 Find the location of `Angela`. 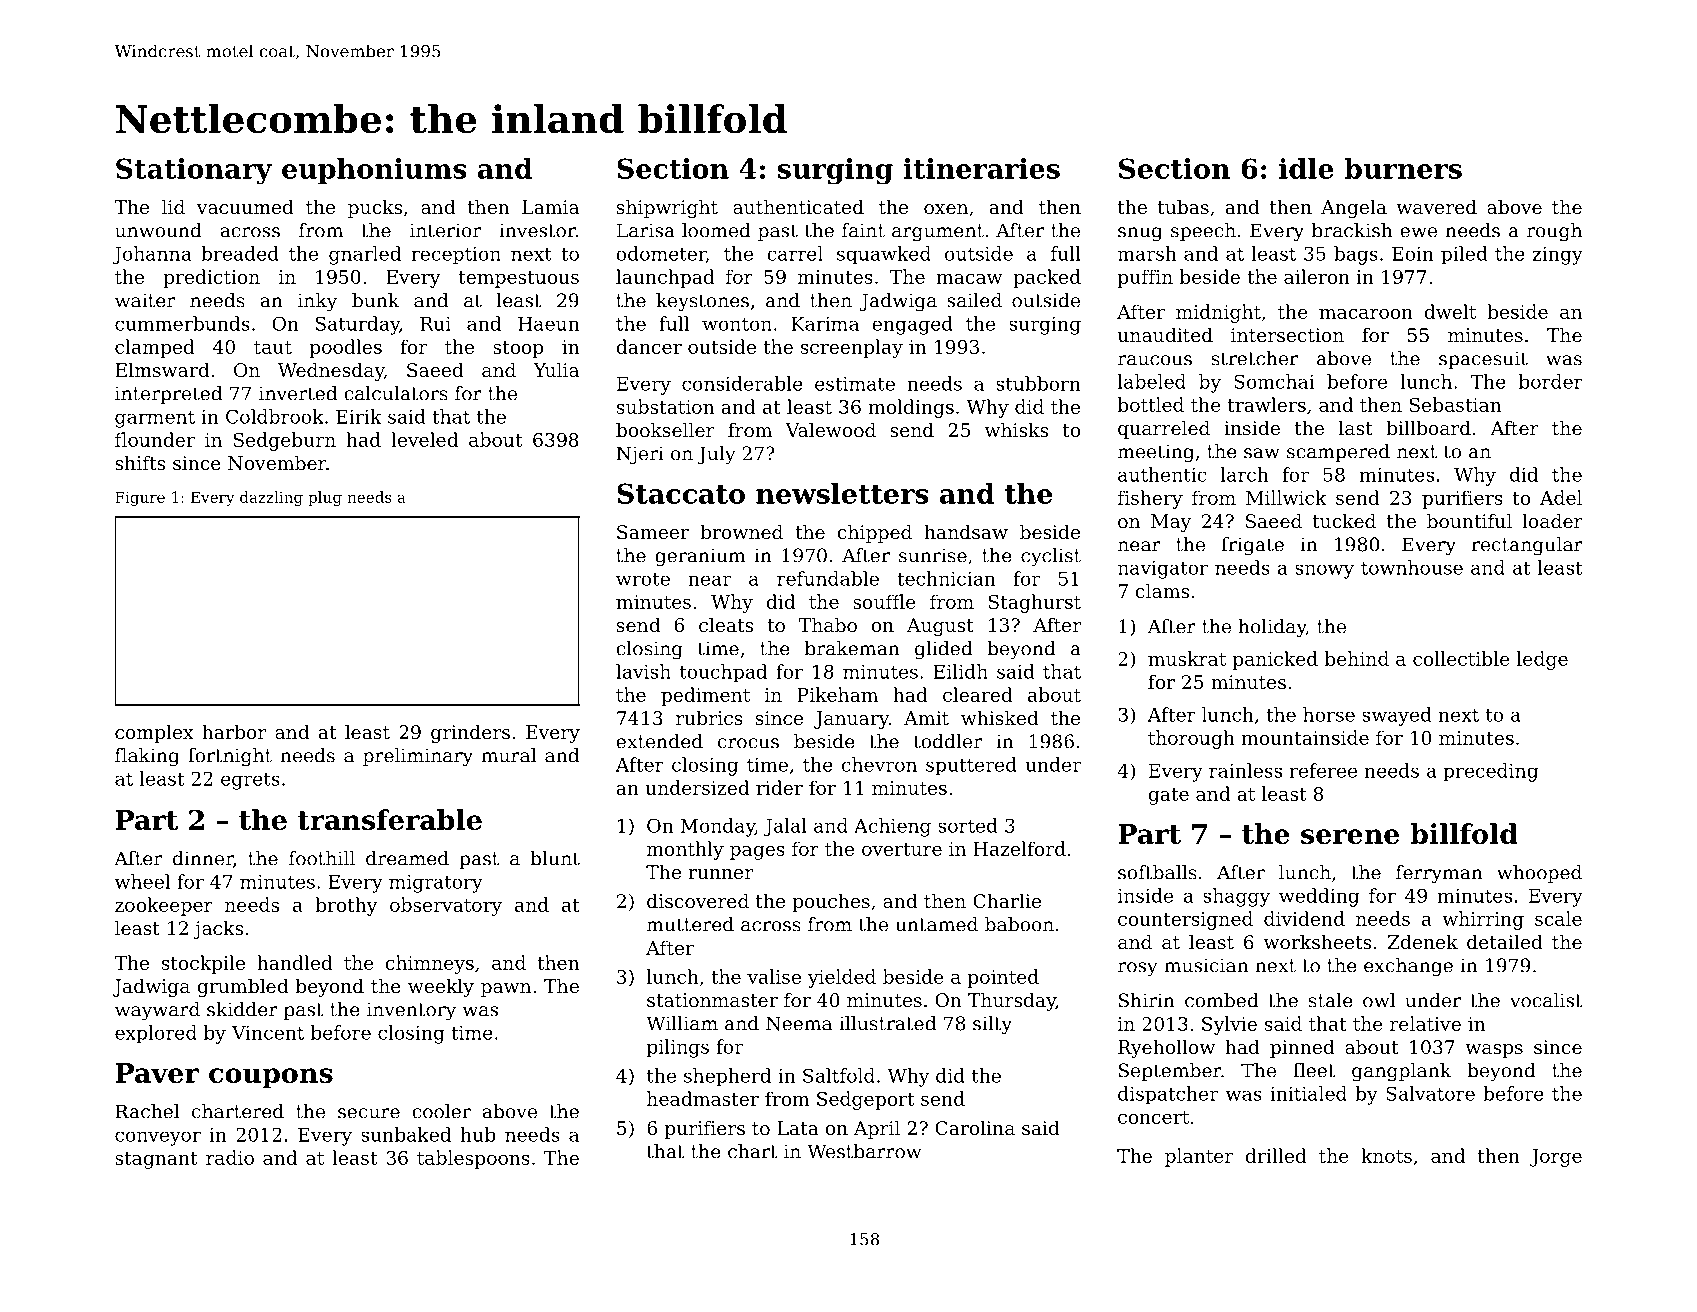

Angela is located at coordinates (1354, 208).
